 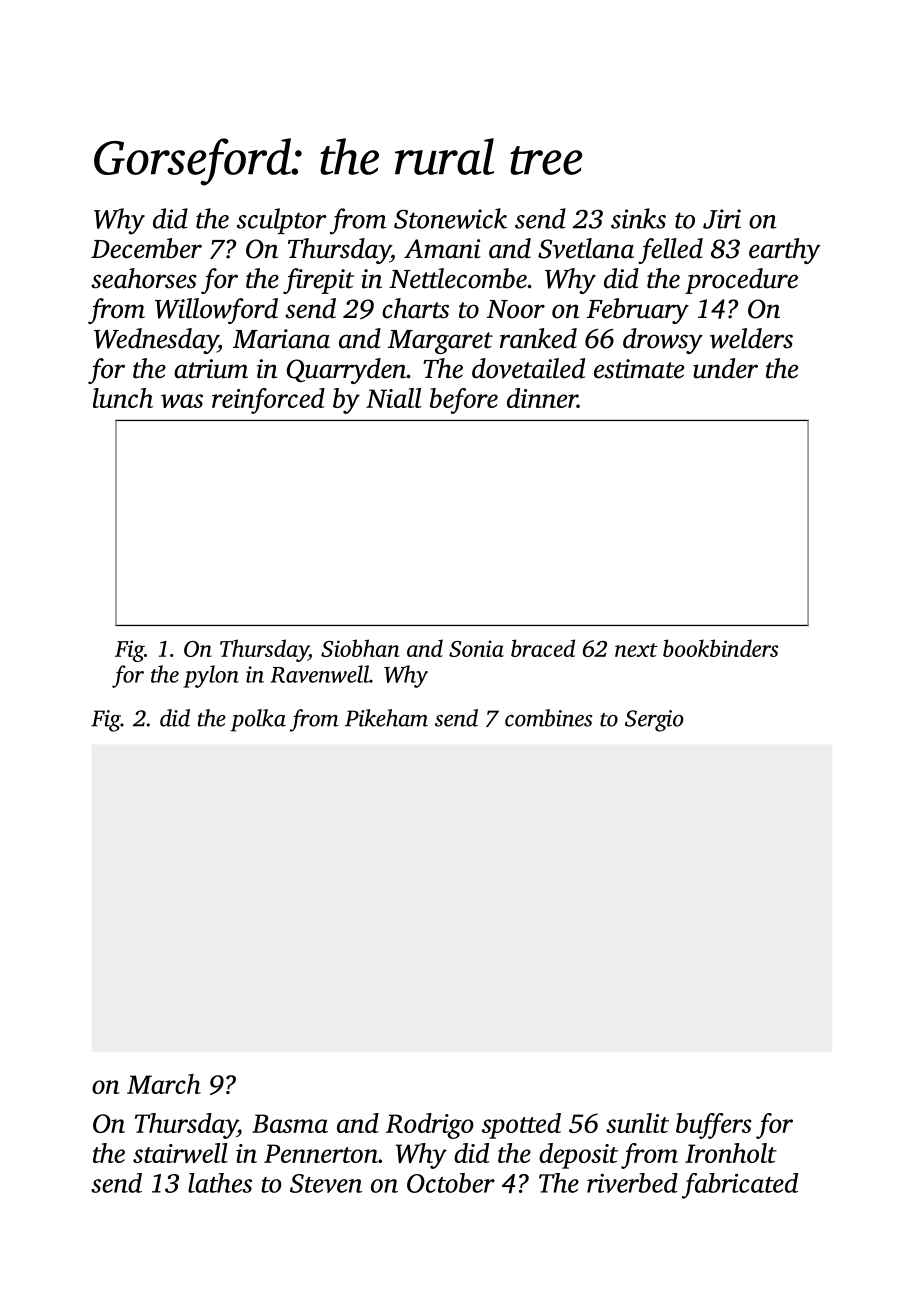 What do you see at coordinates (720, 648) in the image?
I see `bookbinders` at bounding box center [720, 648].
